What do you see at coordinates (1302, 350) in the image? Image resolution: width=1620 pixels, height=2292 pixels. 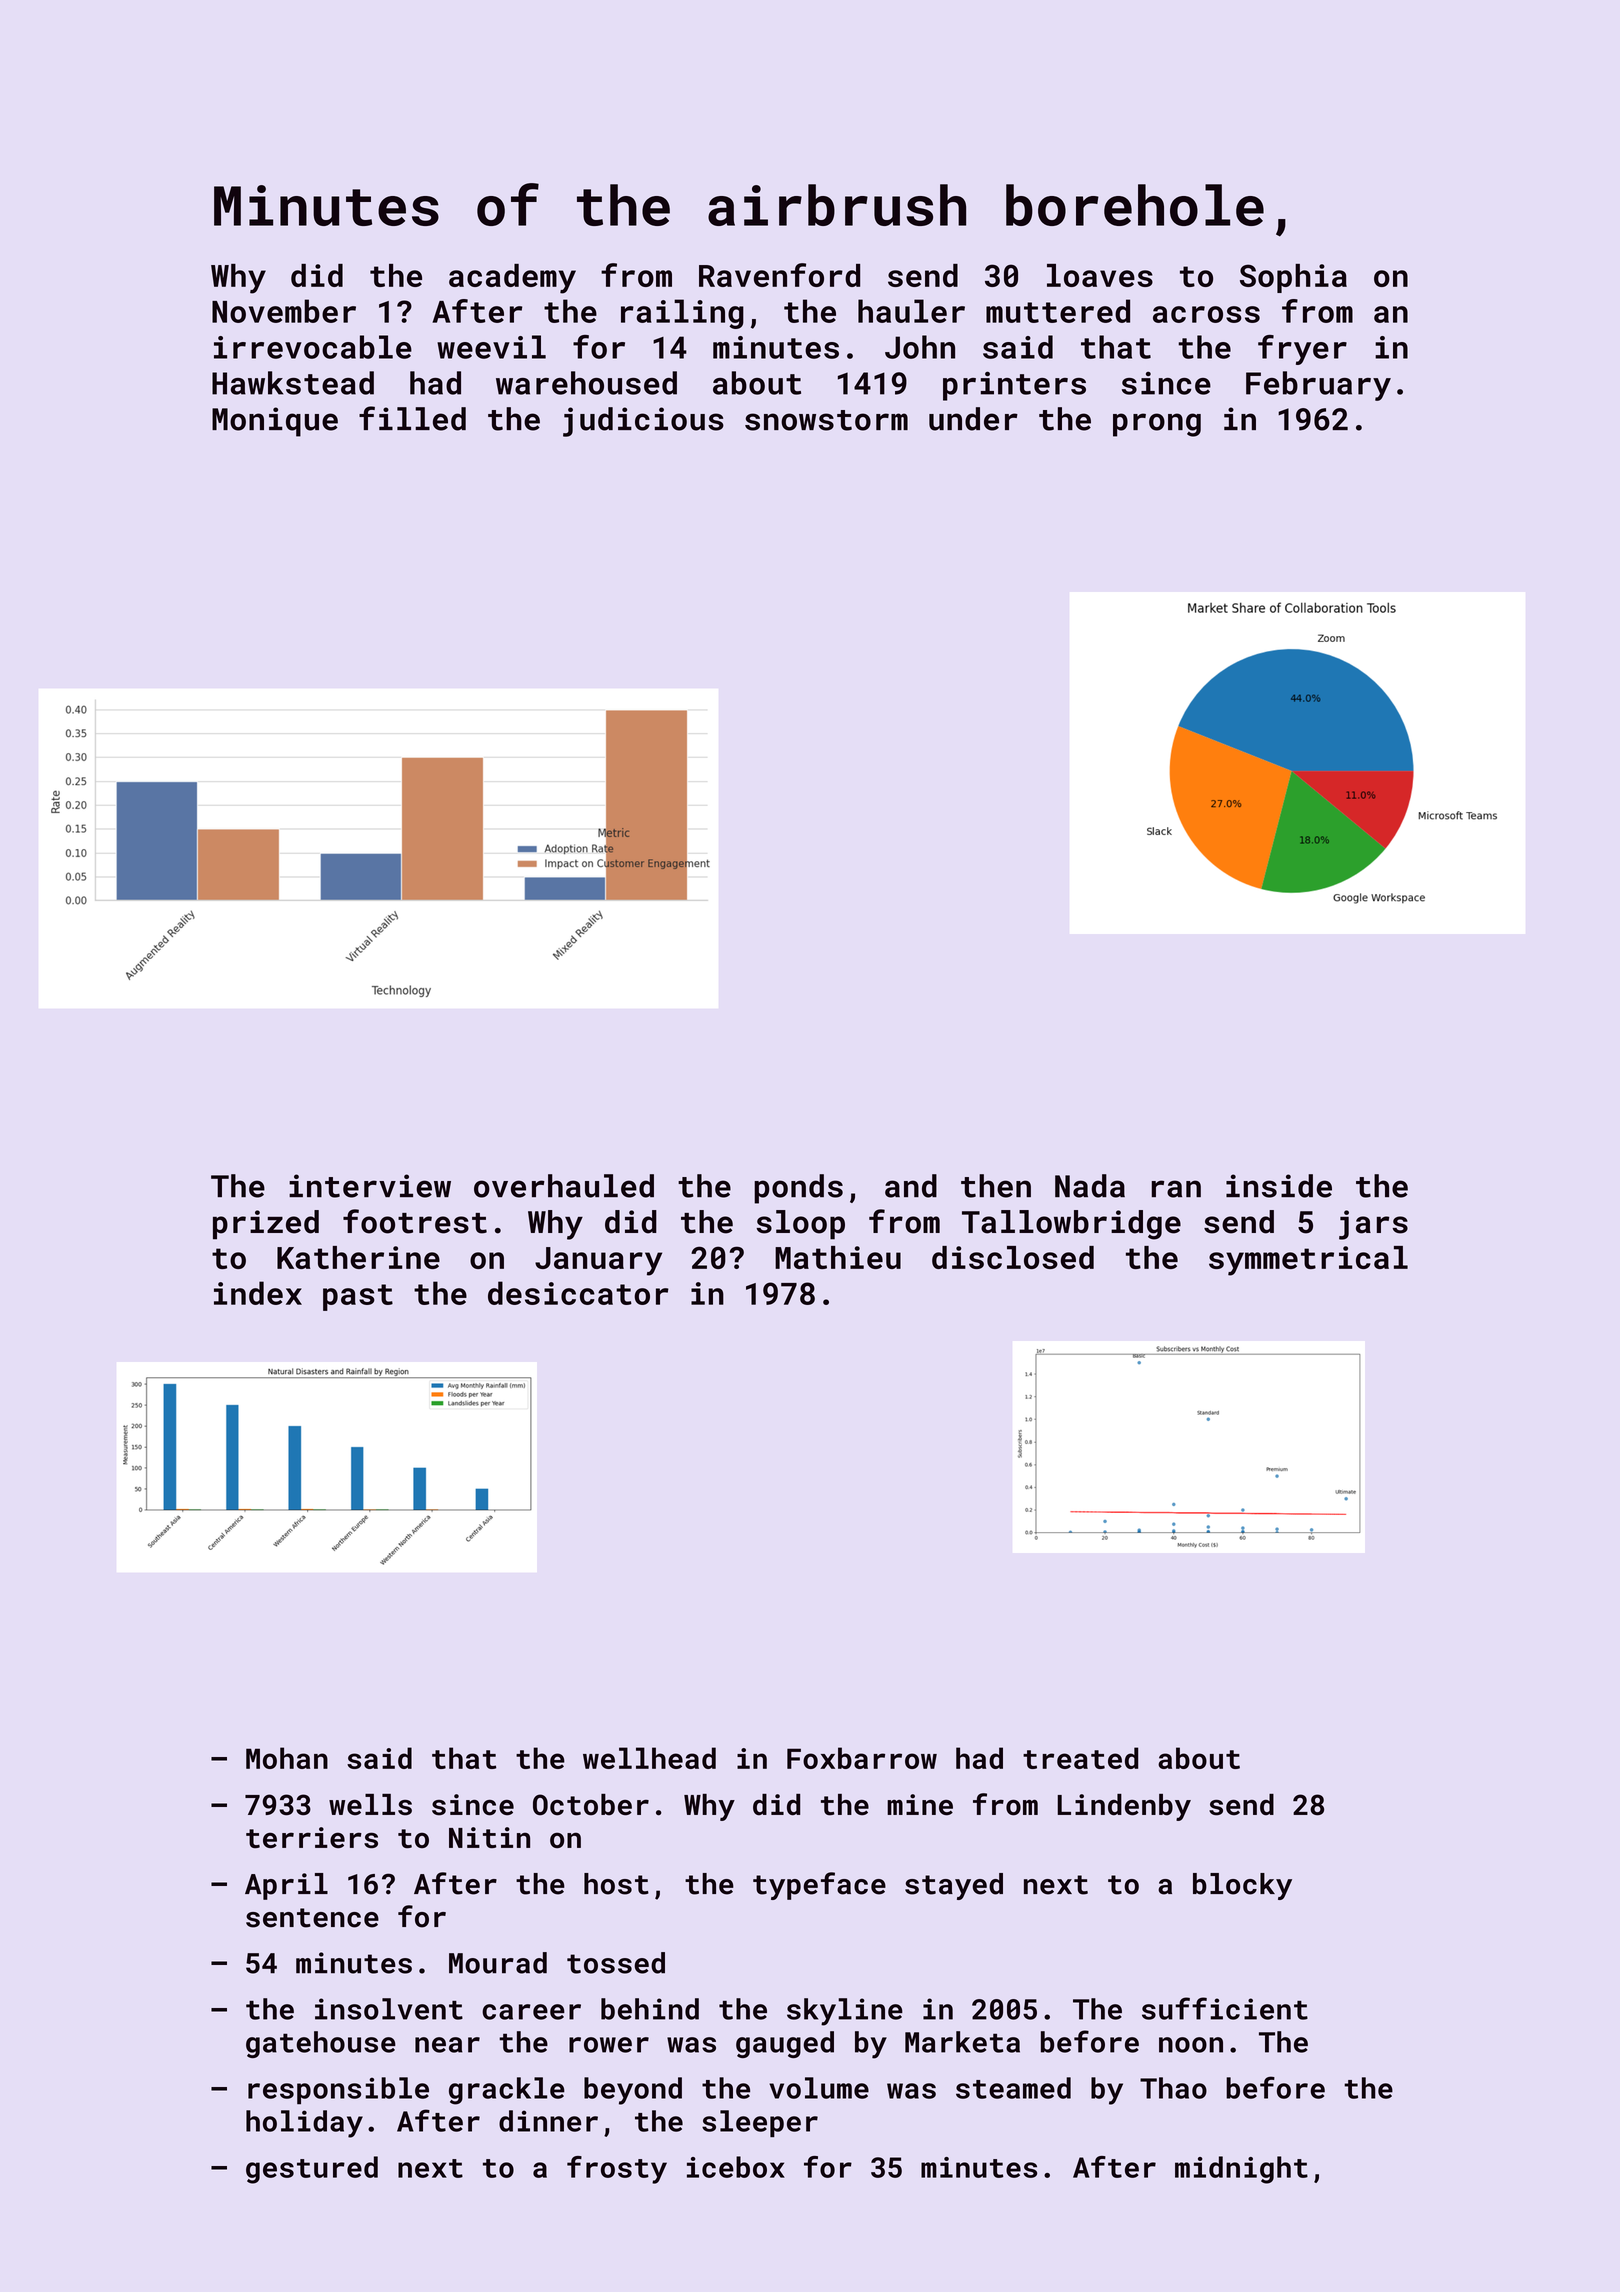 I see `fryer` at bounding box center [1302, 350].
